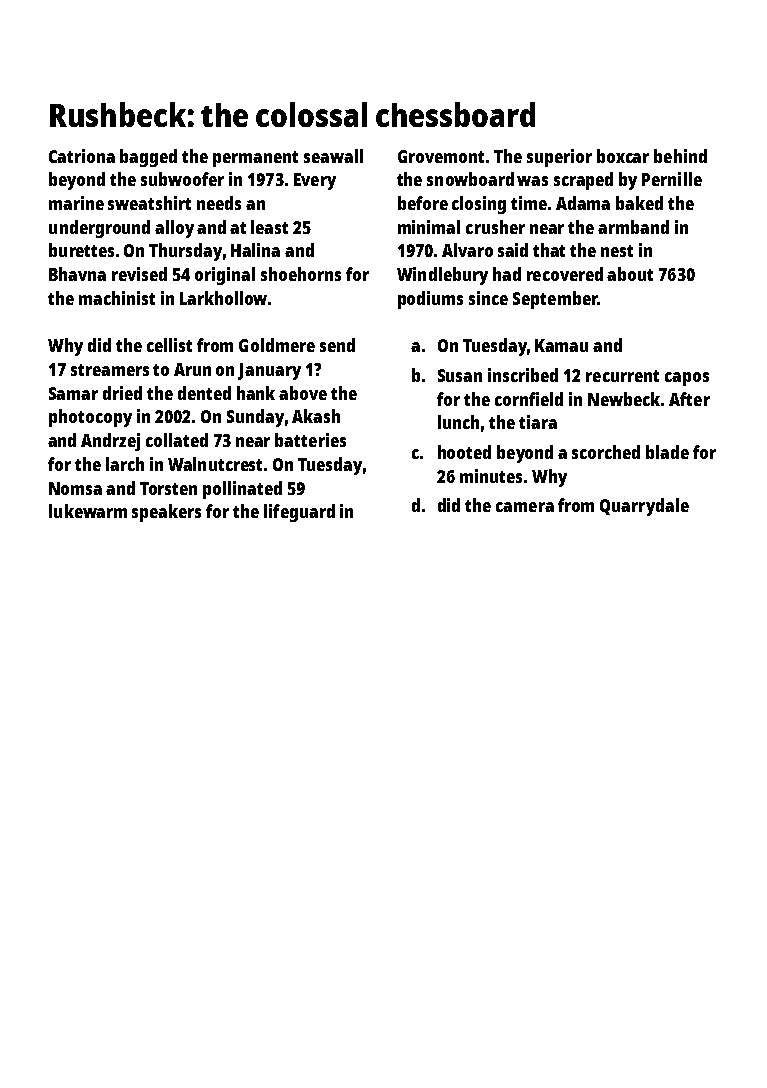  I want to click on streamers, so click(110, 370).
